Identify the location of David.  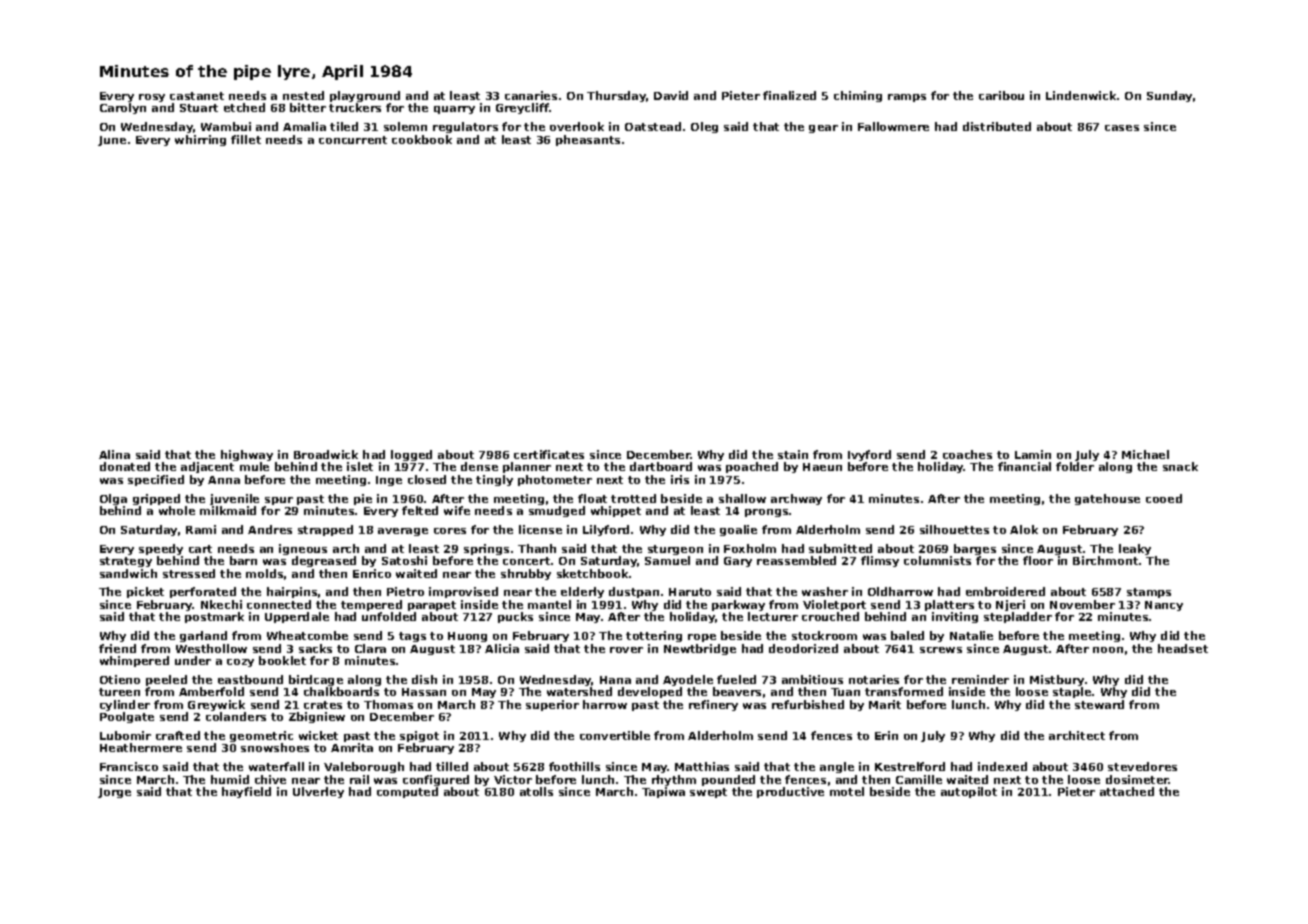
(671, 95).
